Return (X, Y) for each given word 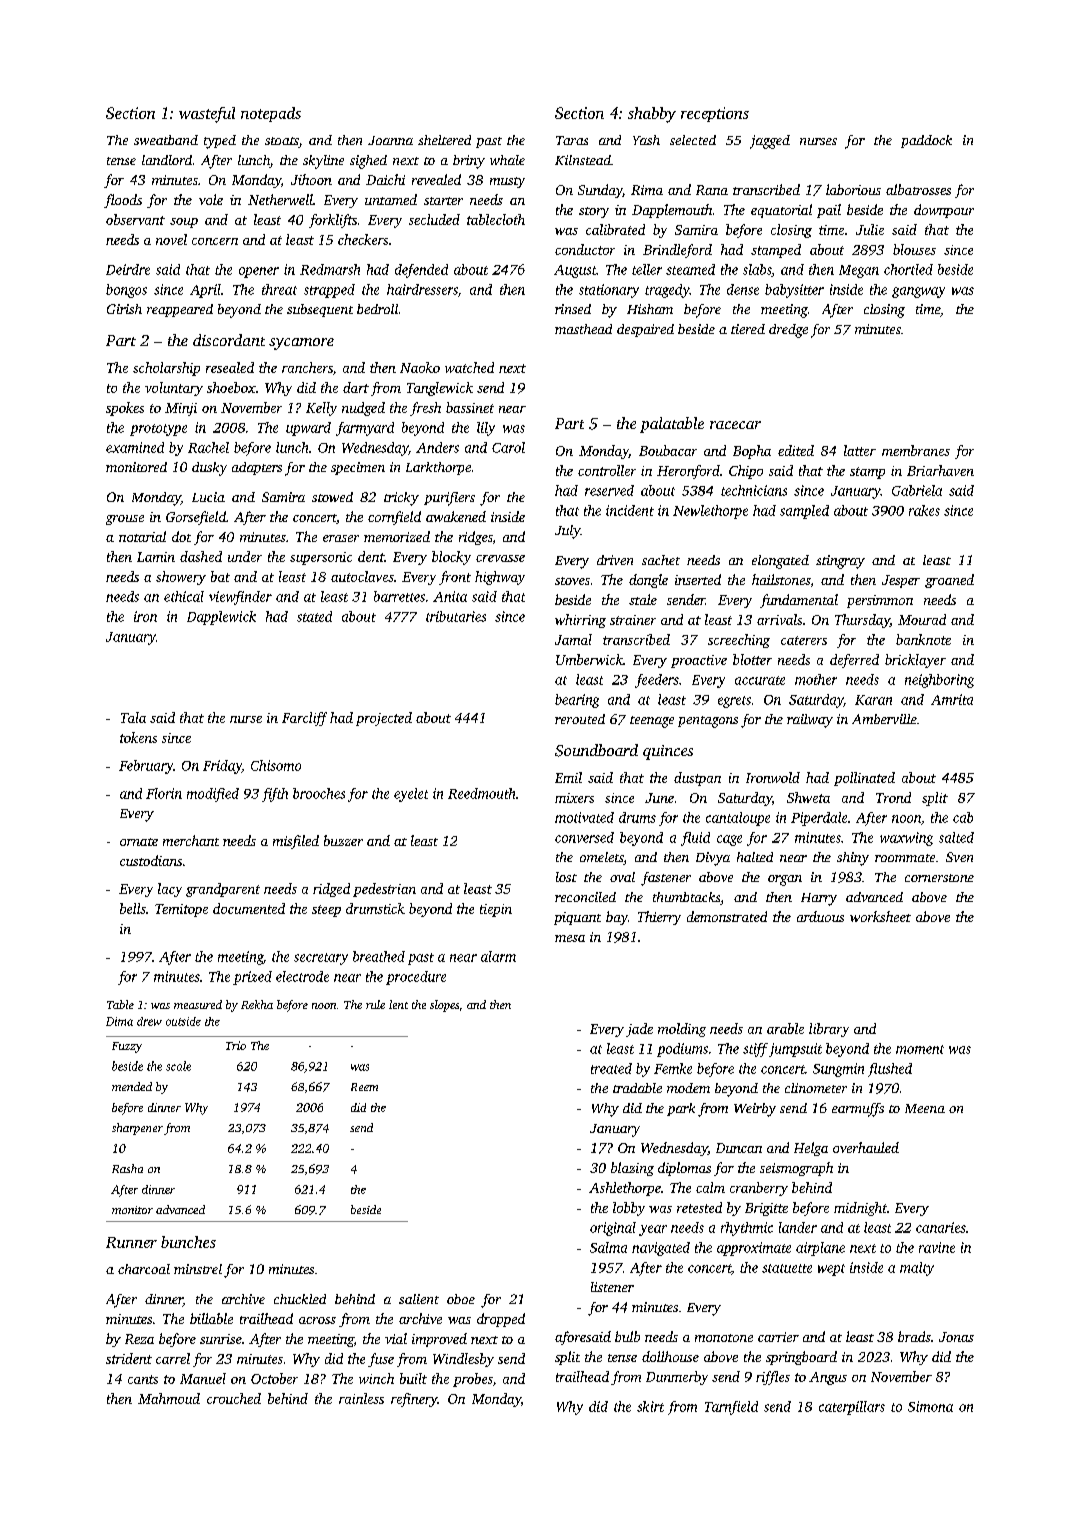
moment (920, 1049)
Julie (870, 229)
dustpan (697, 779)
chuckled (300, 1299)
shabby (652, 115)
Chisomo (276, 765)
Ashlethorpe (625, 1189)
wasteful (207, 115)
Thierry (659, 918)
